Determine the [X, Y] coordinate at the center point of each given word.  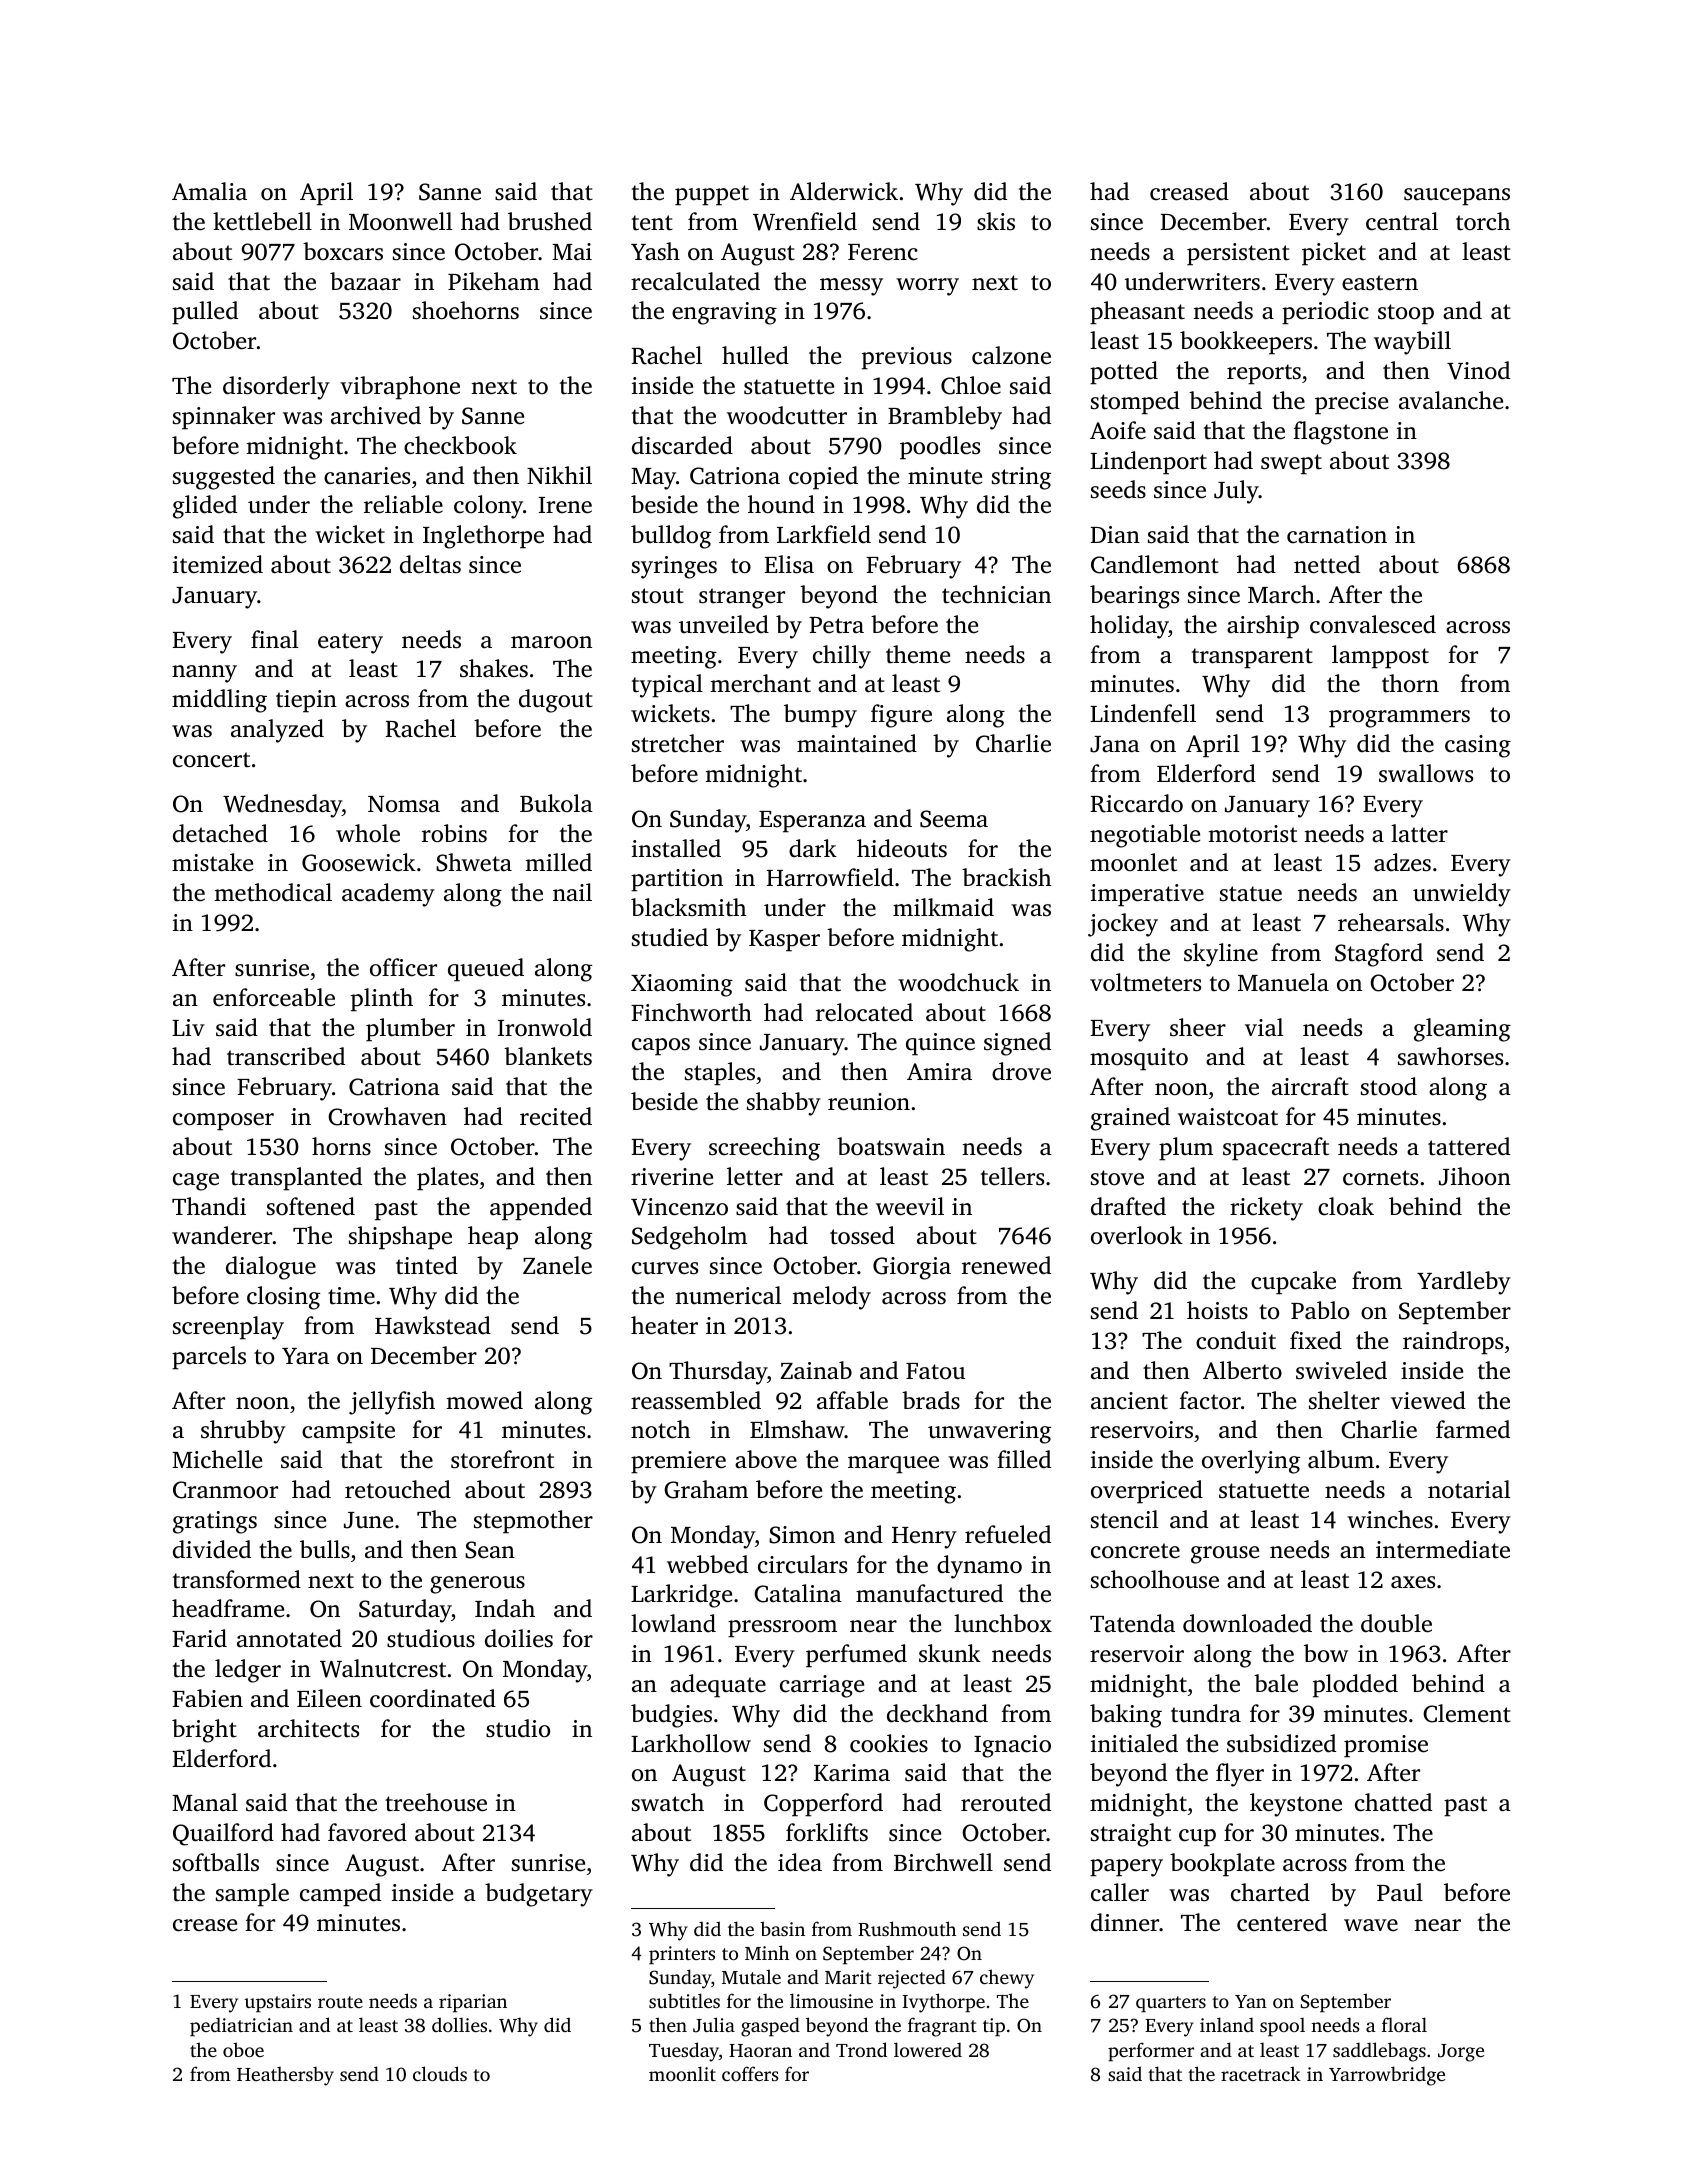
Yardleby [1464, 1283]
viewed [1428, 1400]
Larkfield [824, 534]
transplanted [296, 1179]
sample [252, 1895]
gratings [215, 1522]
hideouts [902, 848]
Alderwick [844, 191]
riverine [672, 1177]
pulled [205, 313]
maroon [551, 642]
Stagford [1379, 955]
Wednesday [282, 806]
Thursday [718, 1373]
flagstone [1340, 433]
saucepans [1457, 197]
